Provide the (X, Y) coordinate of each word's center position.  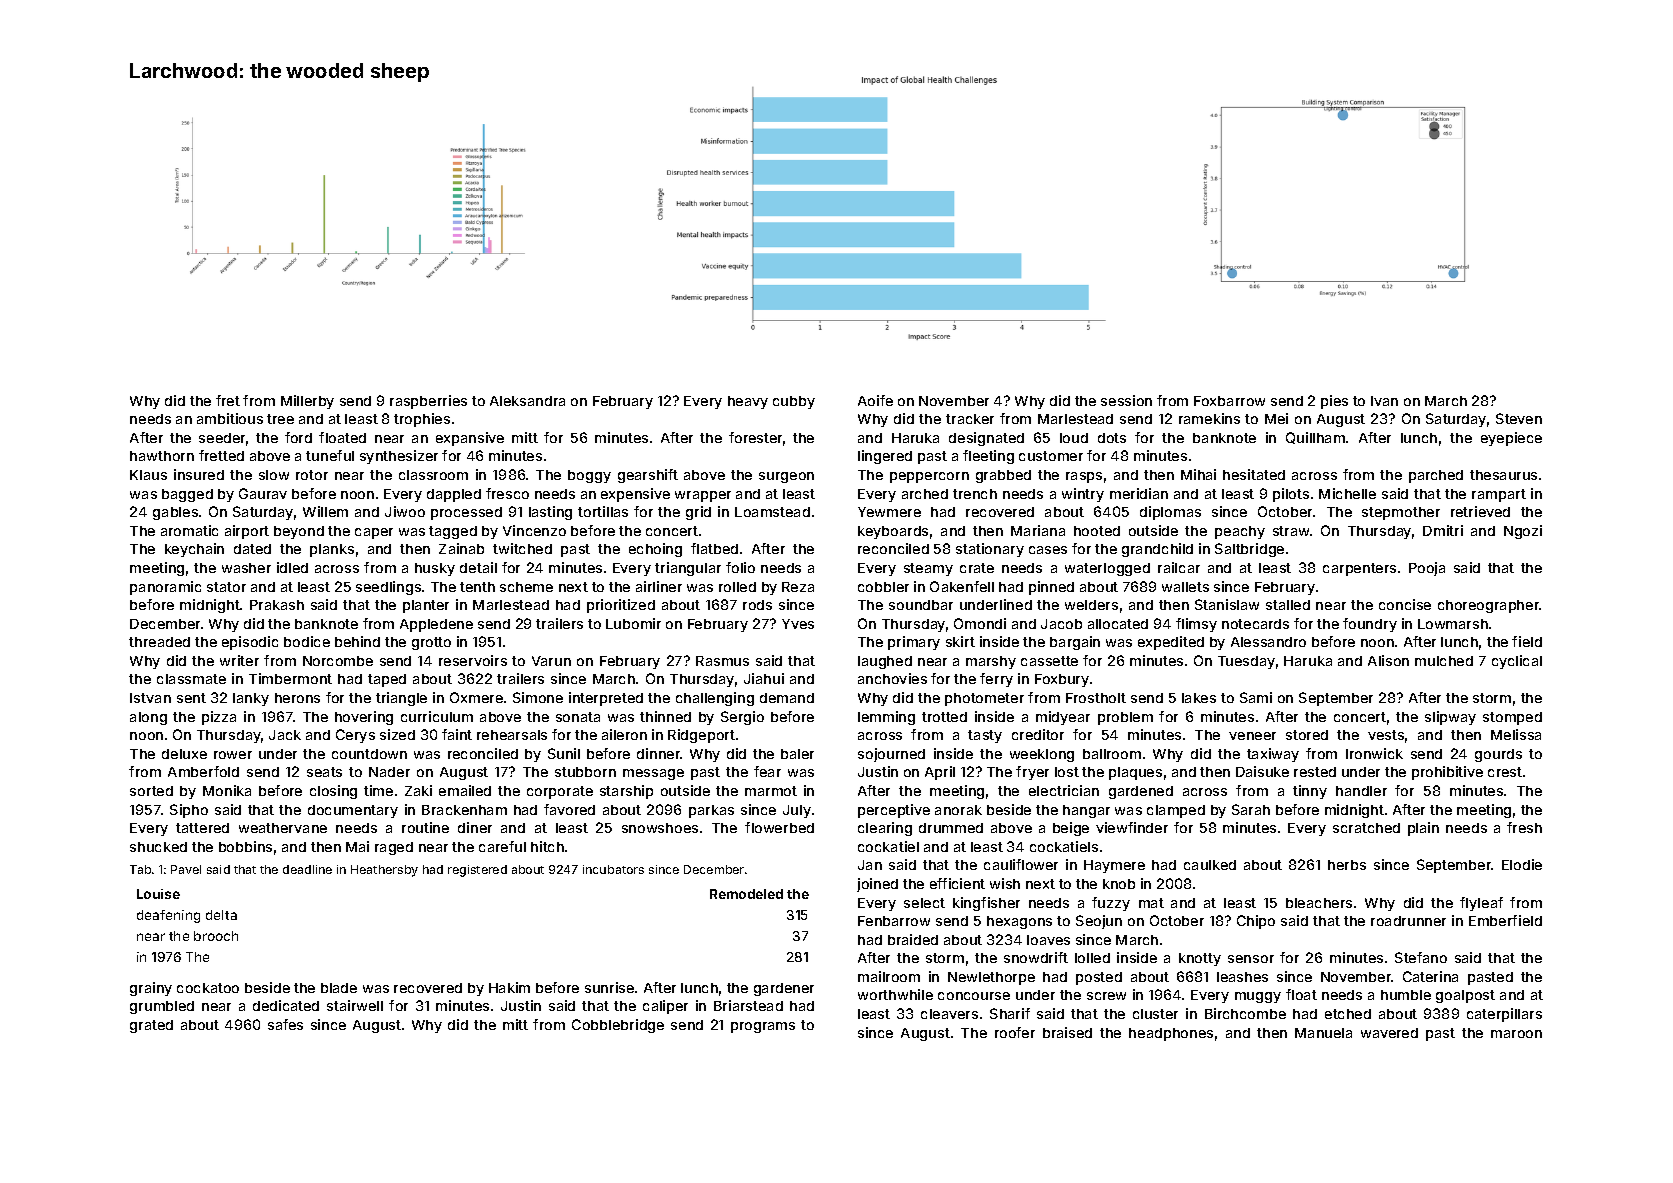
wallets (1185, 587)
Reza (798, 587)
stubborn (585, 772)
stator (226, 587)
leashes (1242, 977)
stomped (1512, 718)
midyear (1063, 718)
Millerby (307, 402)
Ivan (1384, 401)
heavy (748, 402)
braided (913, 939)
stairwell (355, 1005)
